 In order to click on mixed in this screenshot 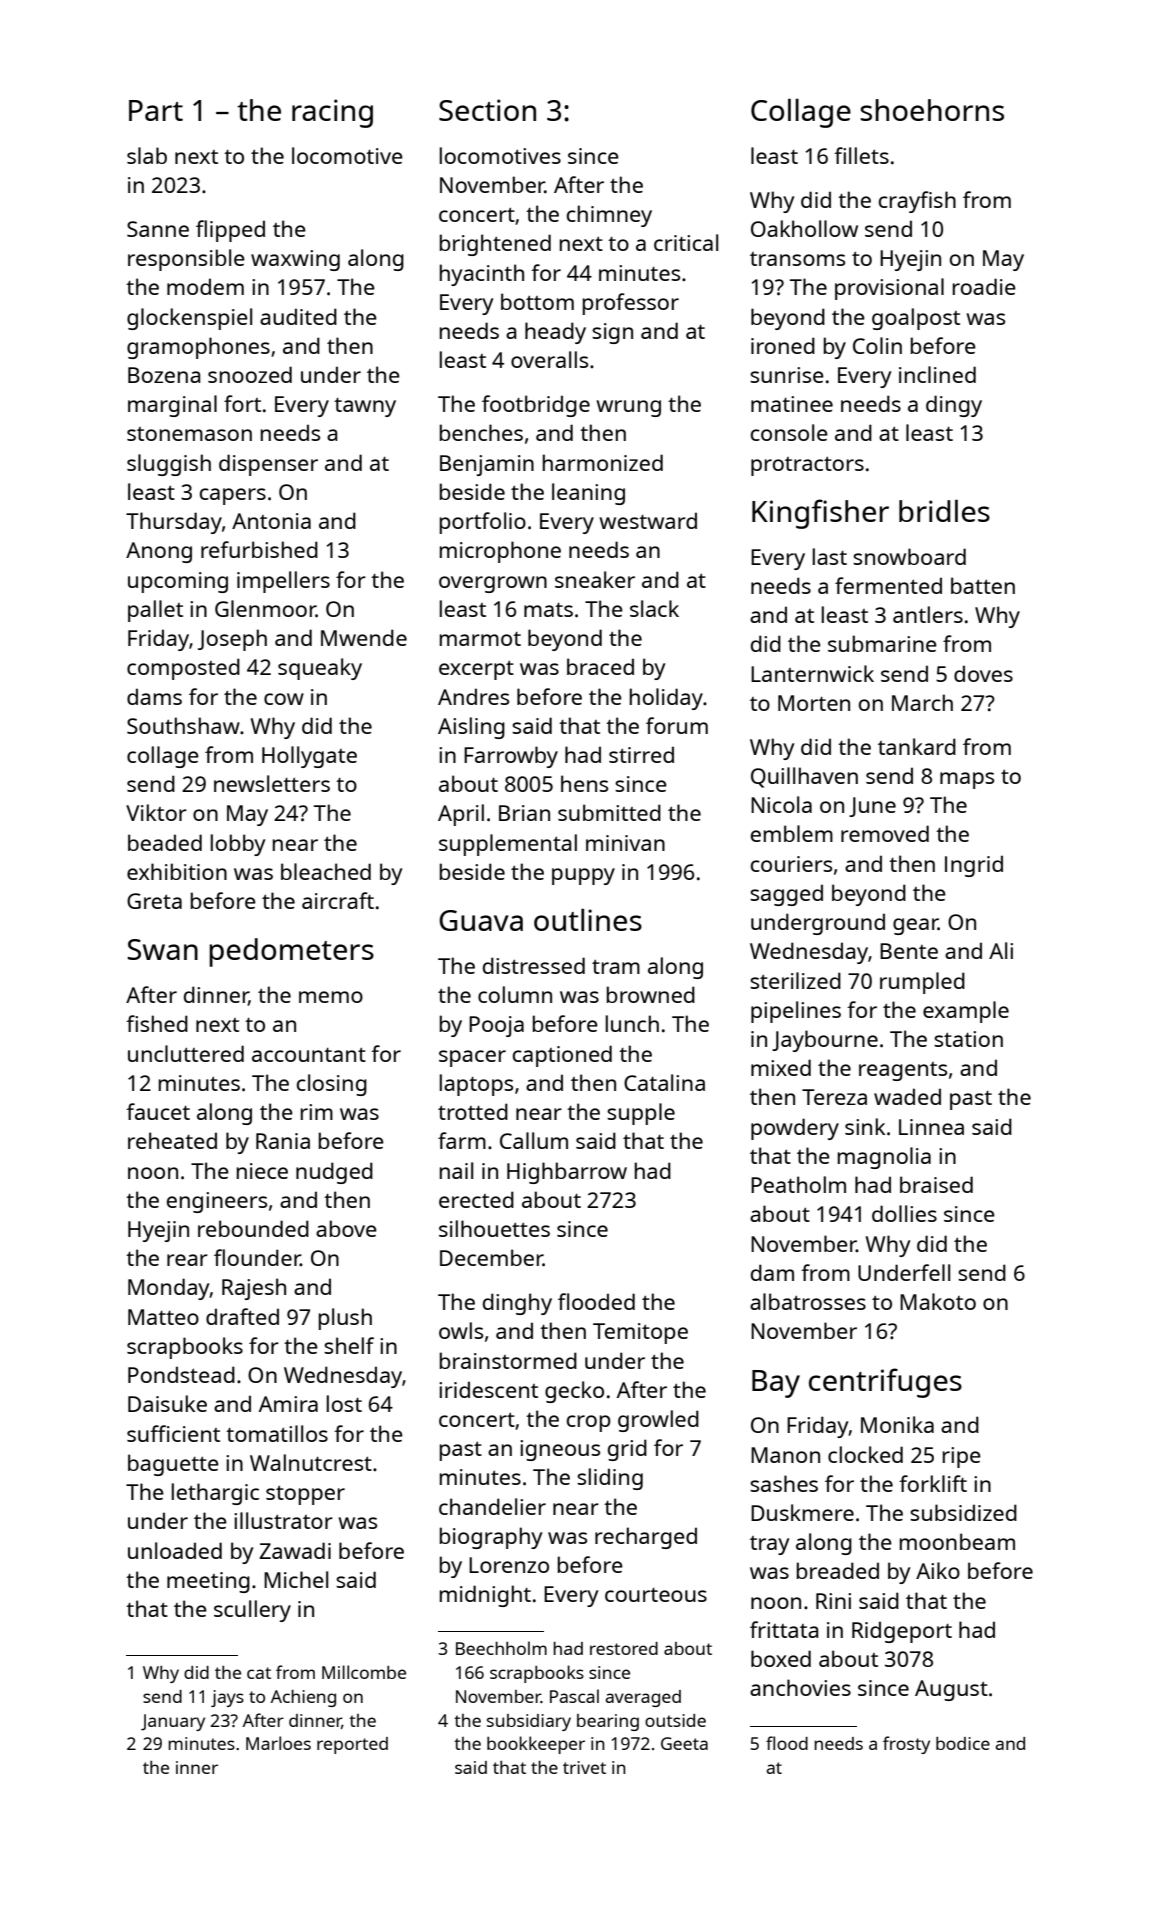, I will do `click(781, 1067)`.
